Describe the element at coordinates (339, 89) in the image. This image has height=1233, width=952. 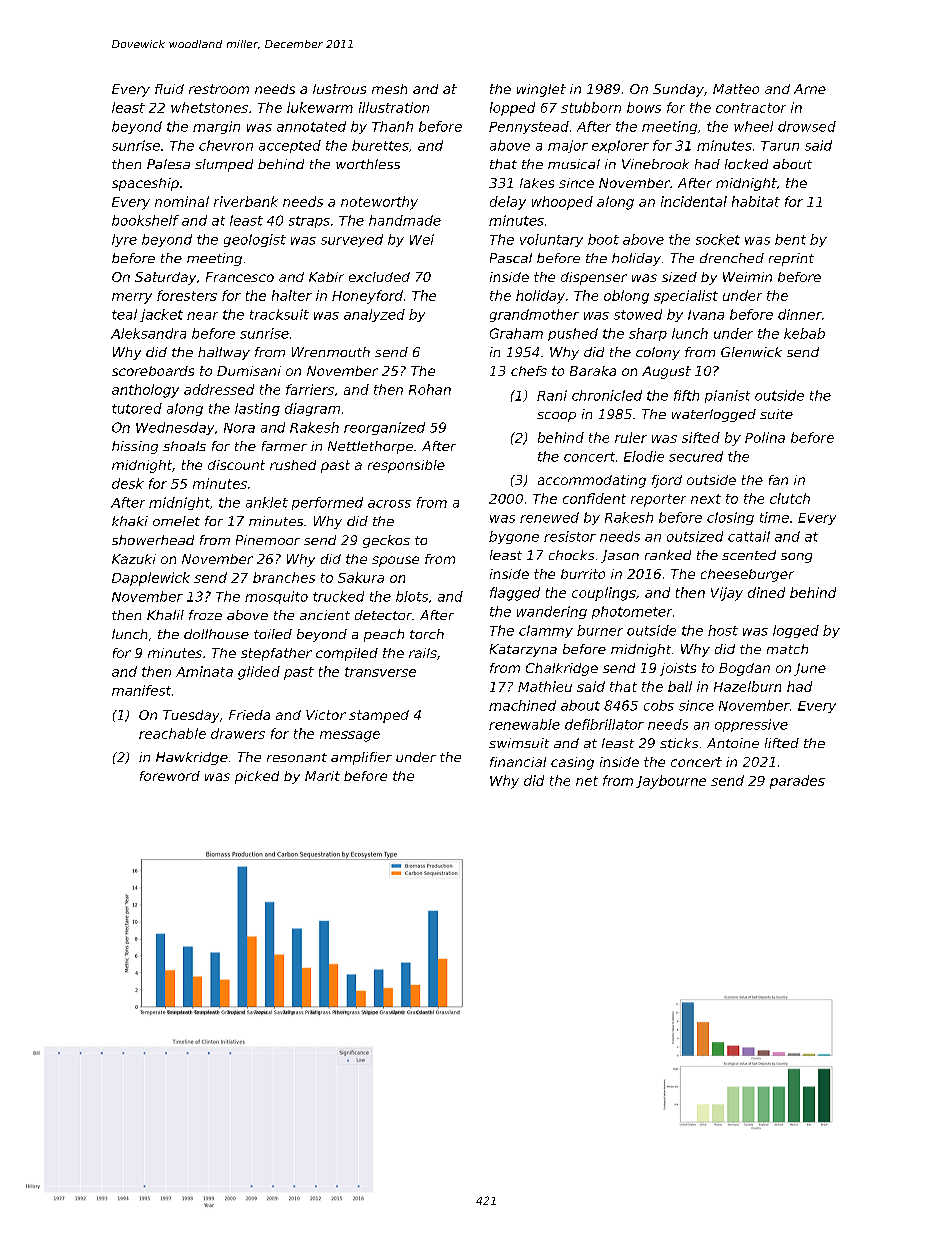
I see `lustrous` at that location.
